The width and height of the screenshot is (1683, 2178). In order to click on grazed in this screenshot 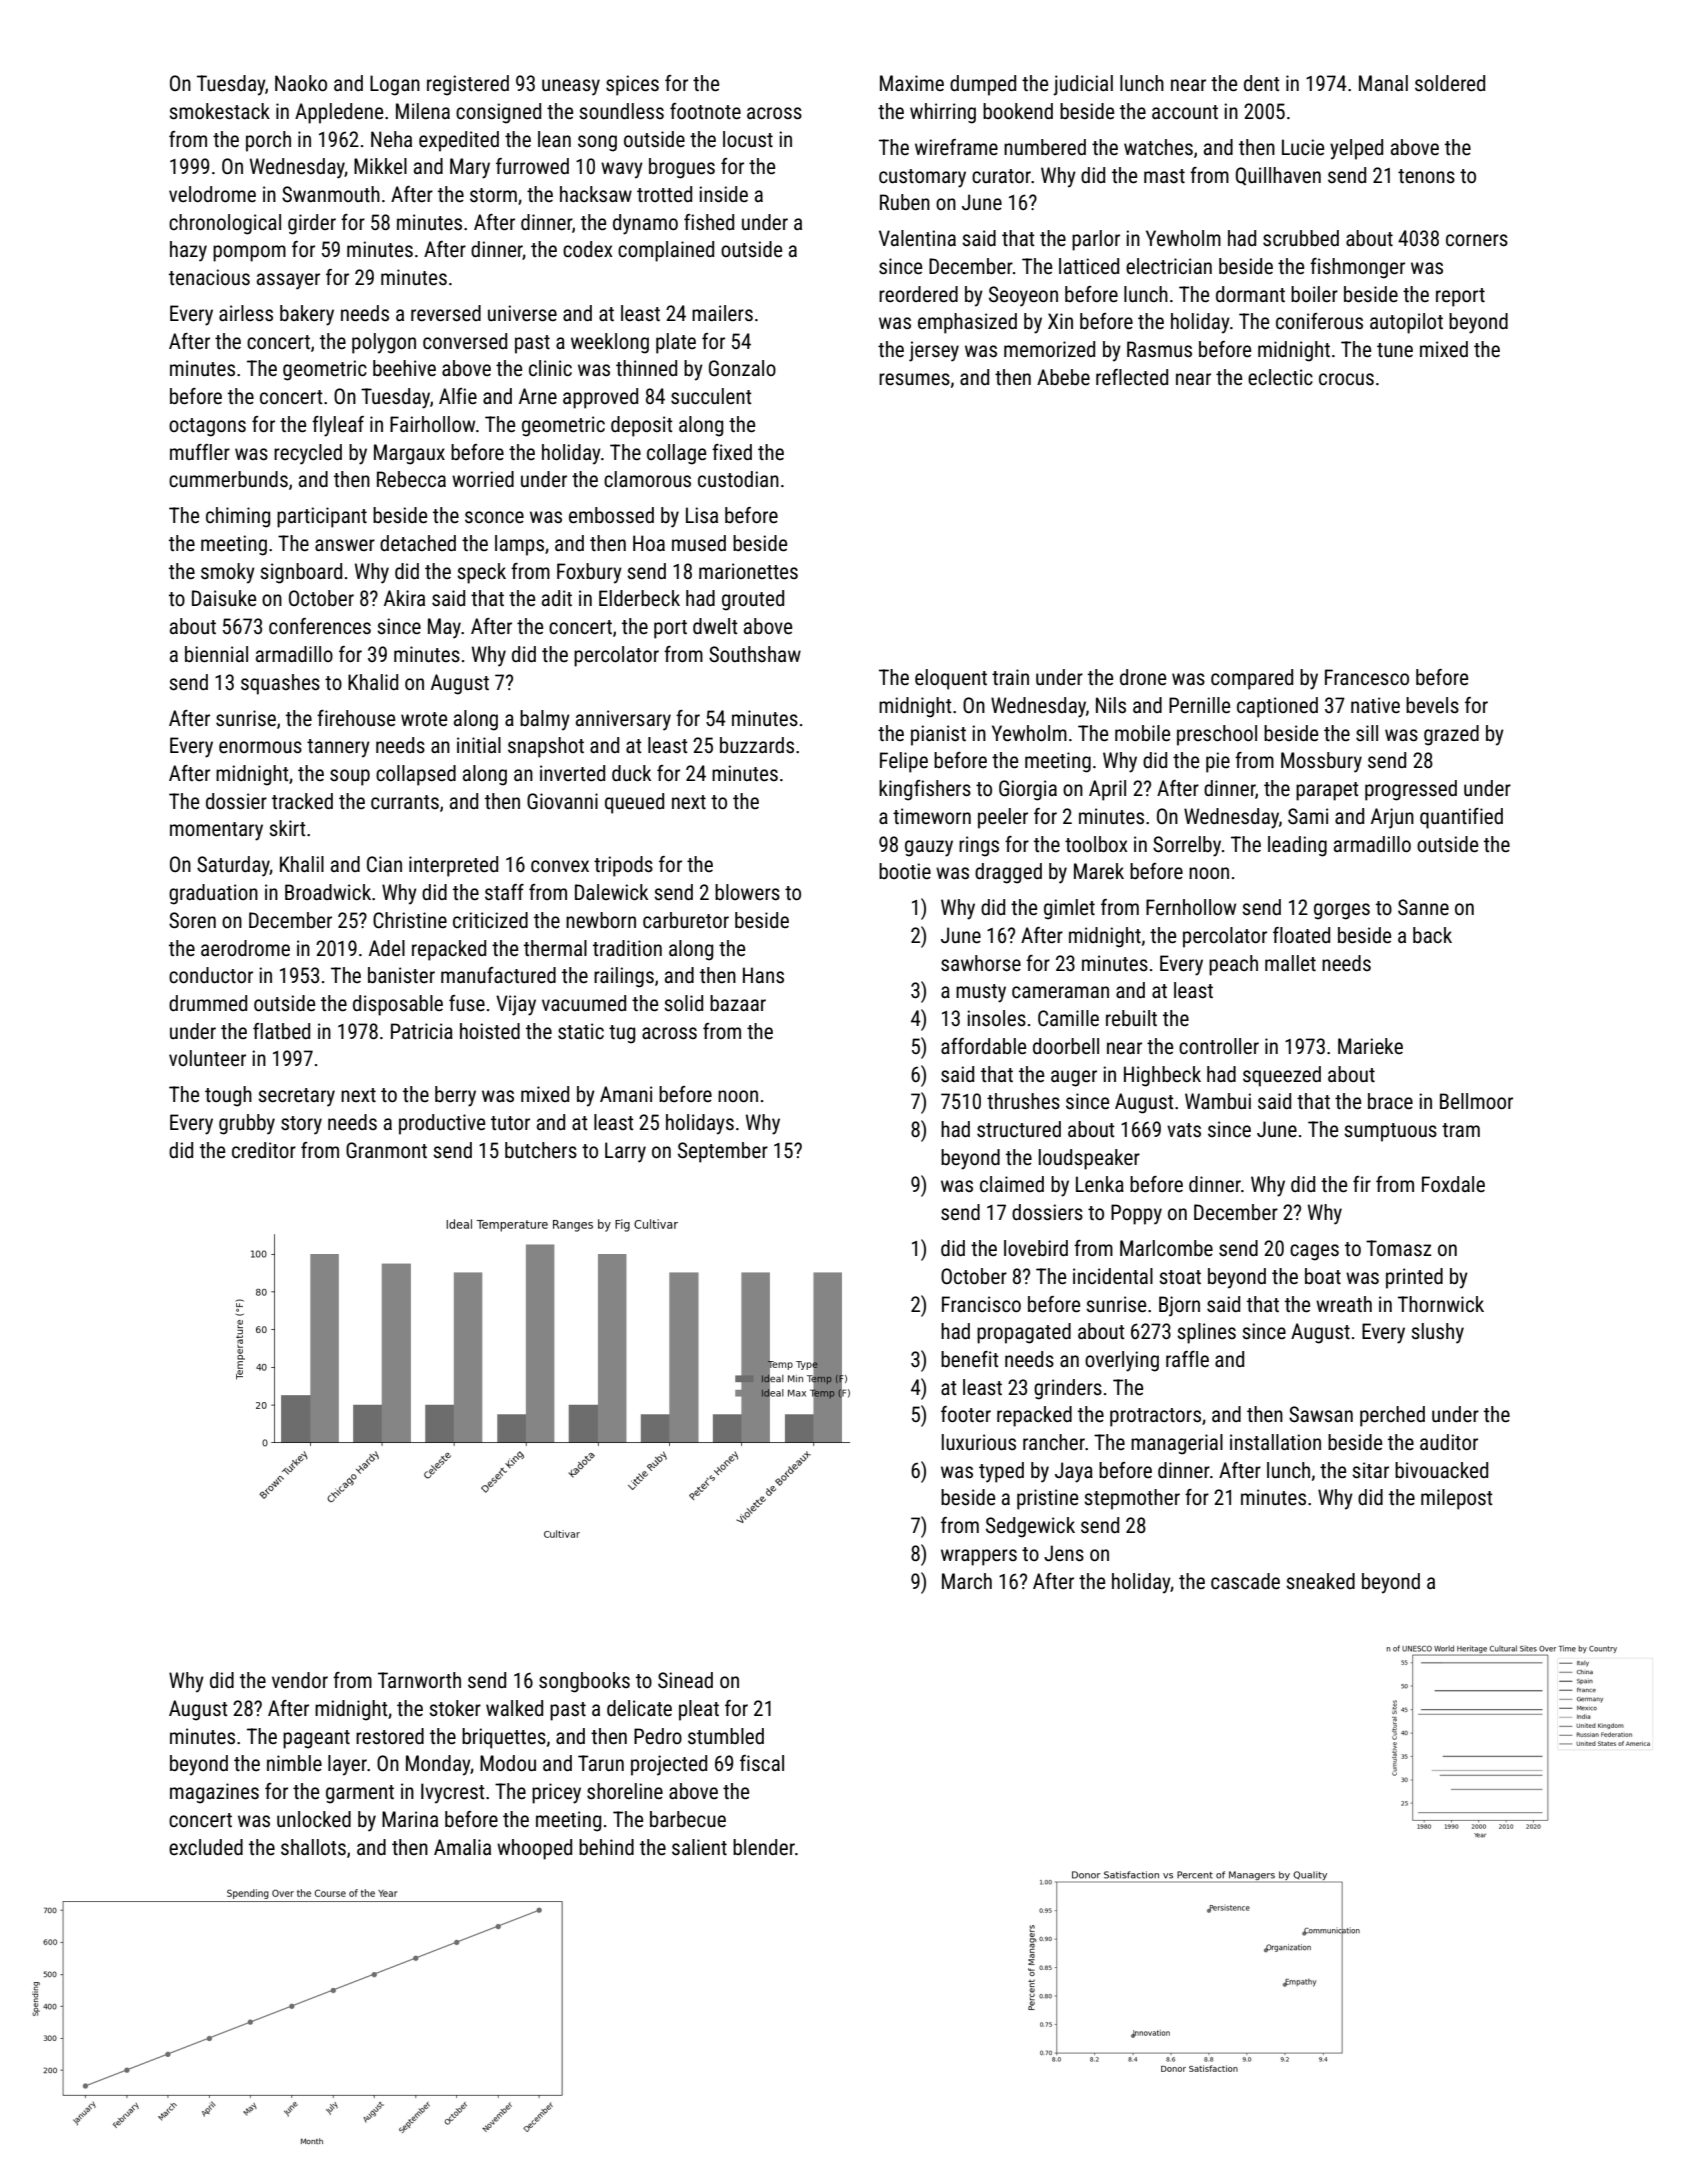, I will do `click(1451, 735)`.
